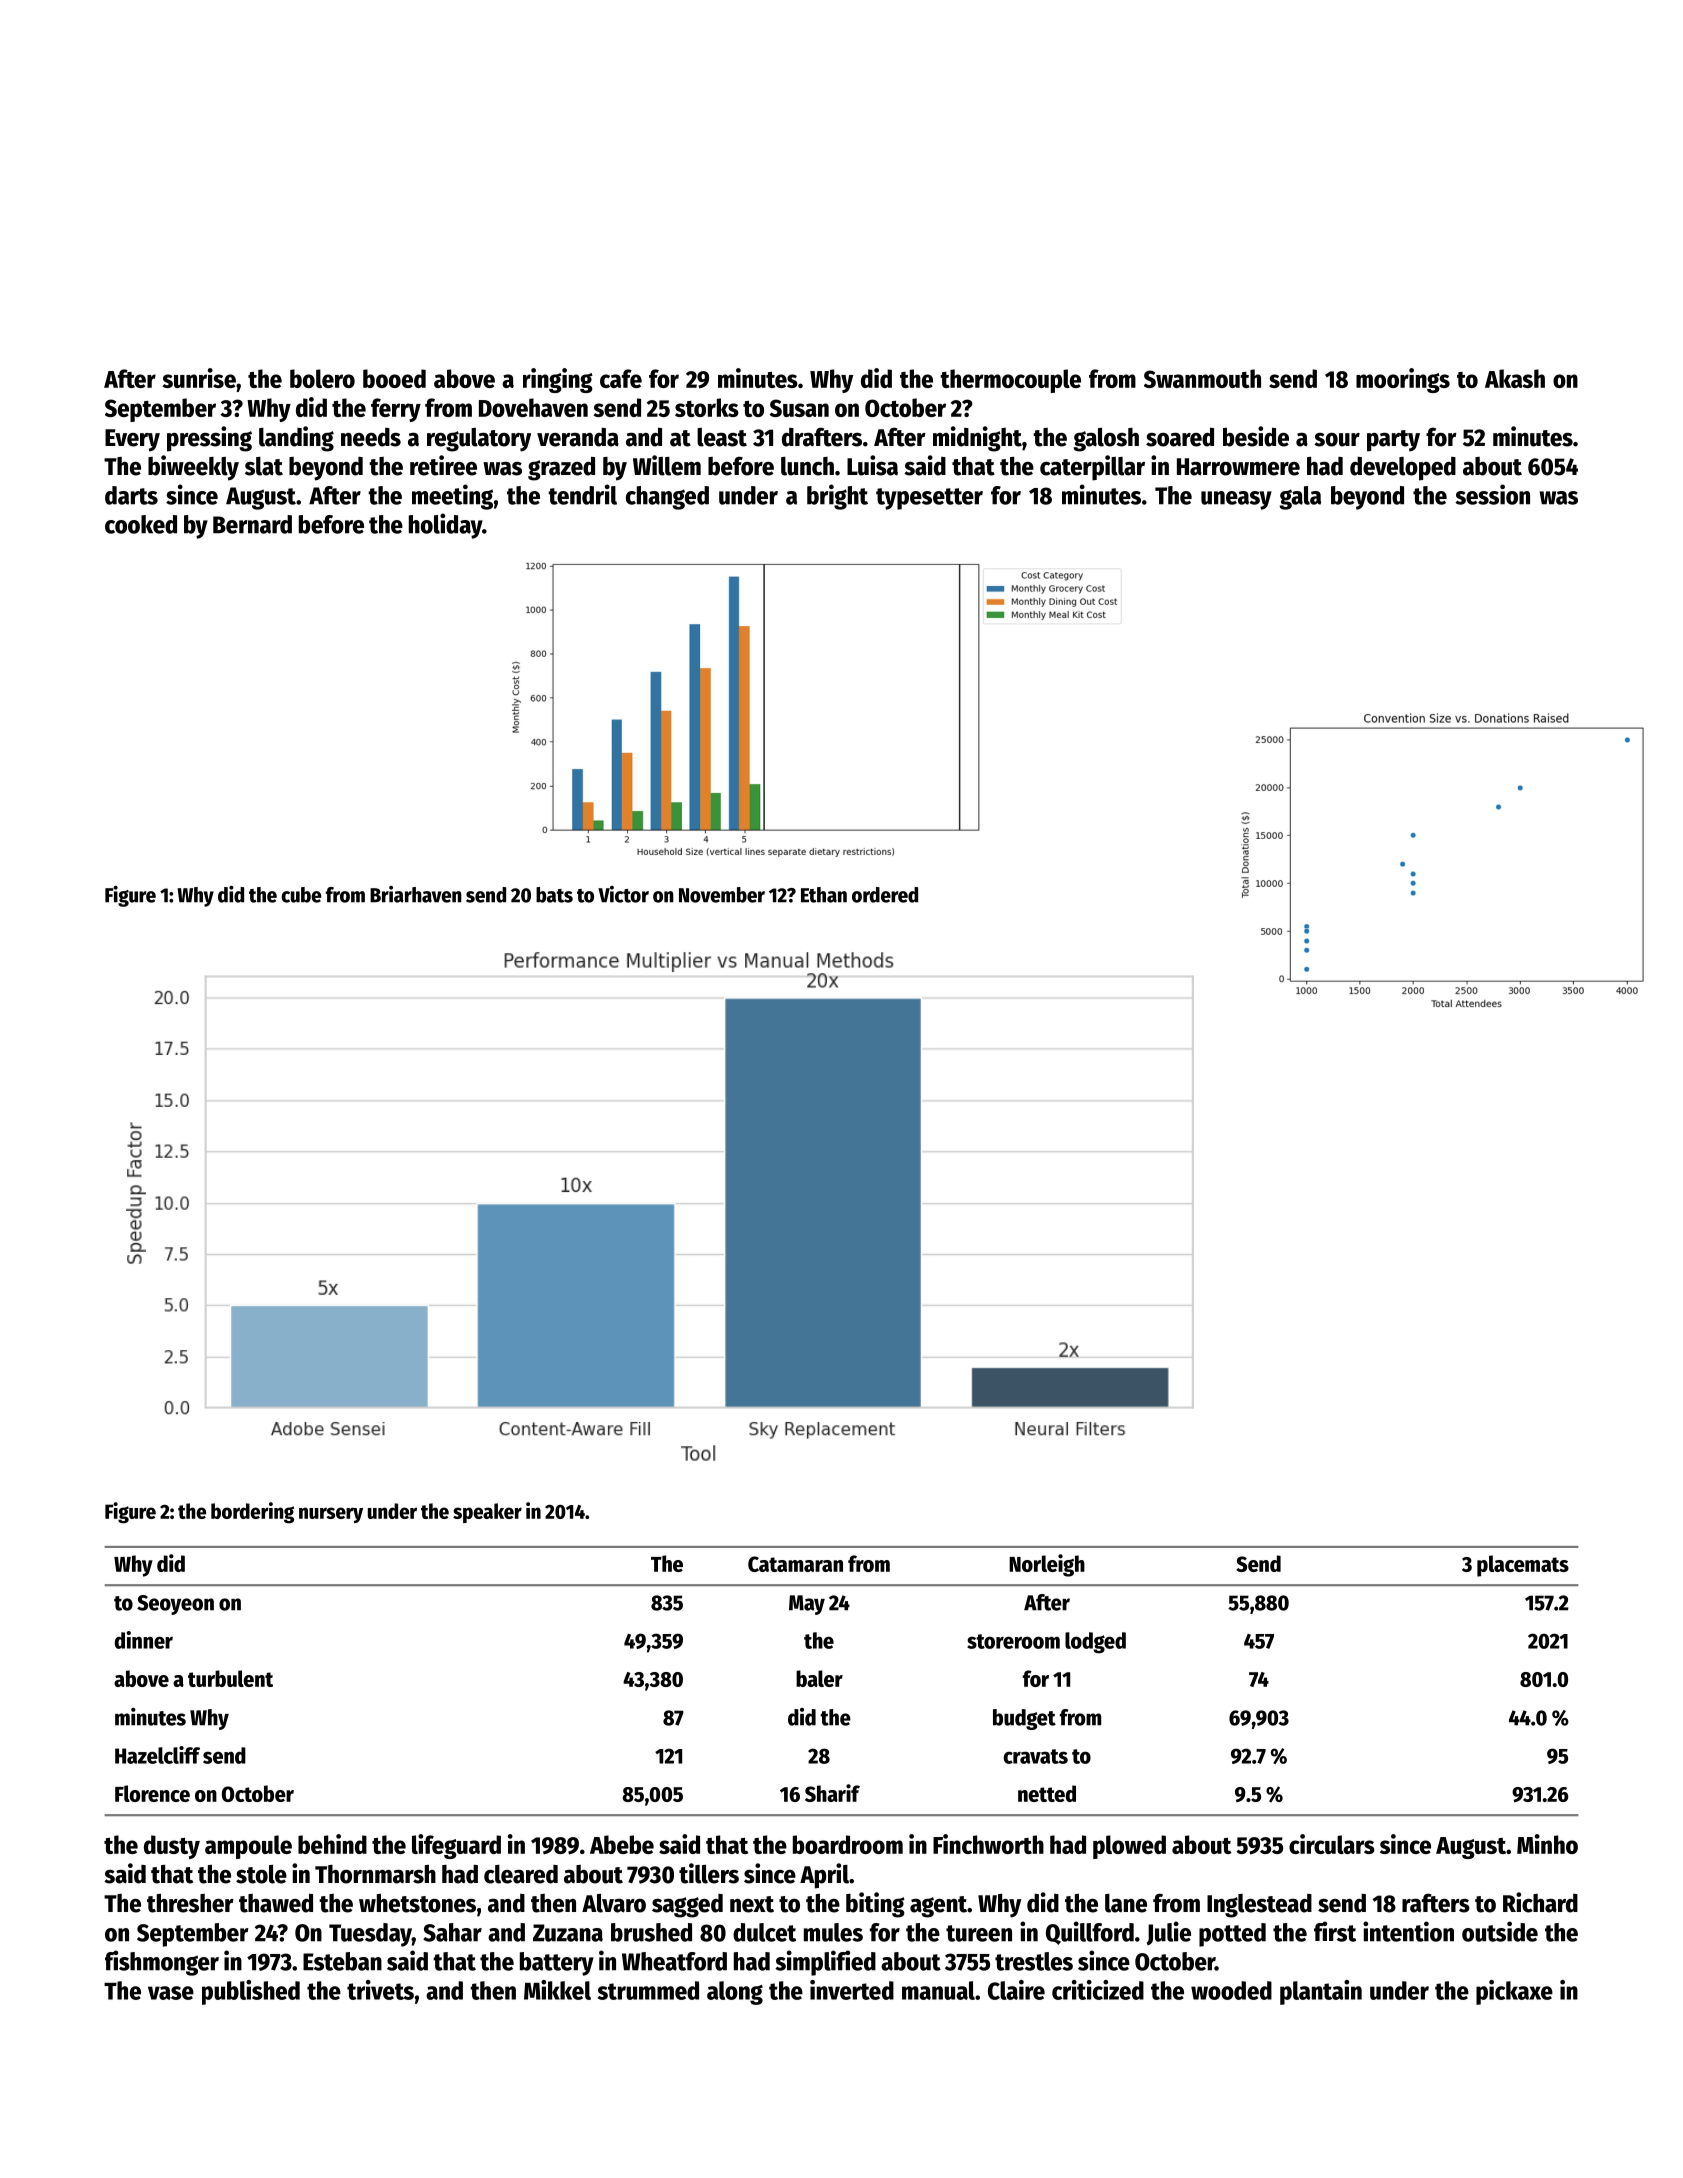 The height and width of the screenshot is (2178, 1683). I want to click on Bernard, so click(252, 524).
